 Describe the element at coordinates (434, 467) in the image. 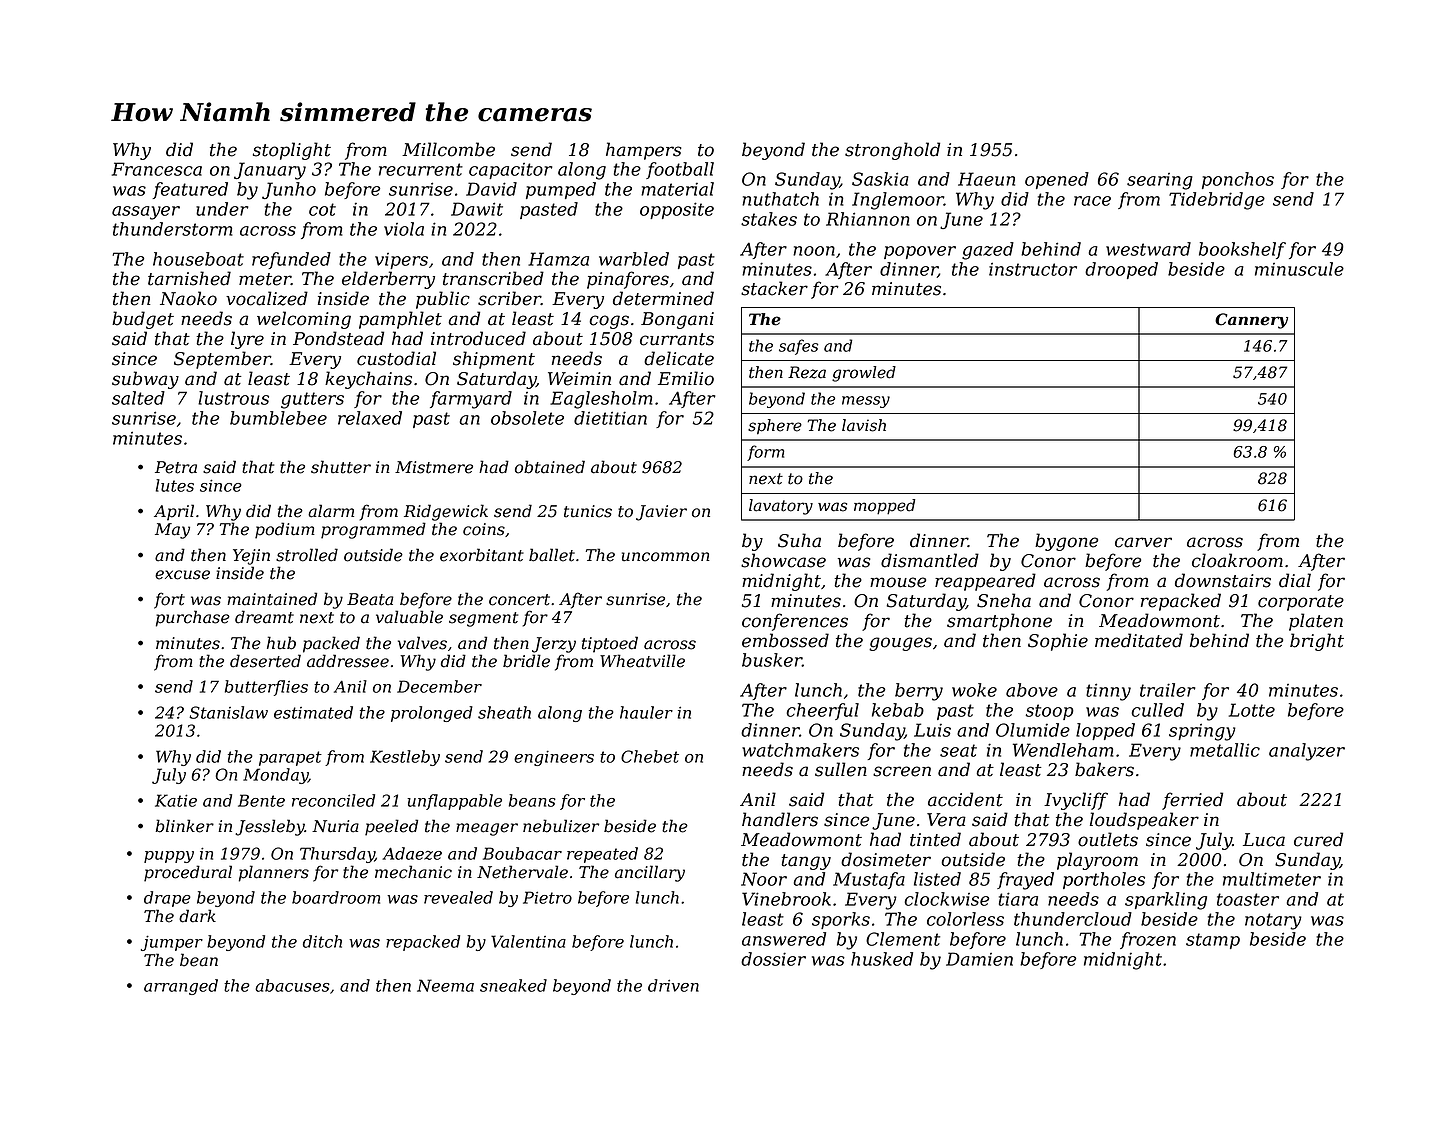

I see `Mistmere` at that location.
